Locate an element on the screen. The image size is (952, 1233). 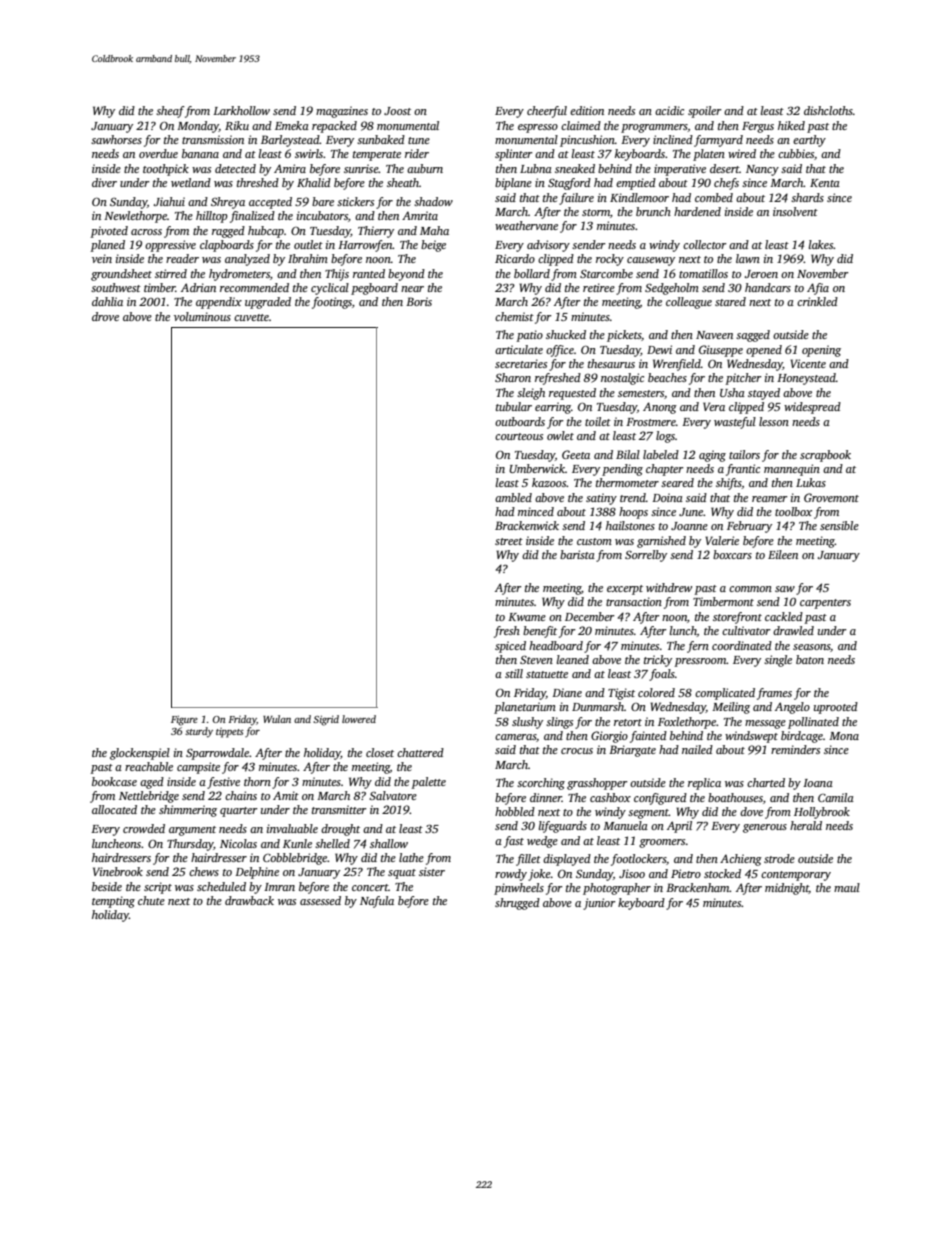
hardened is located at coordinates (697, 211).
